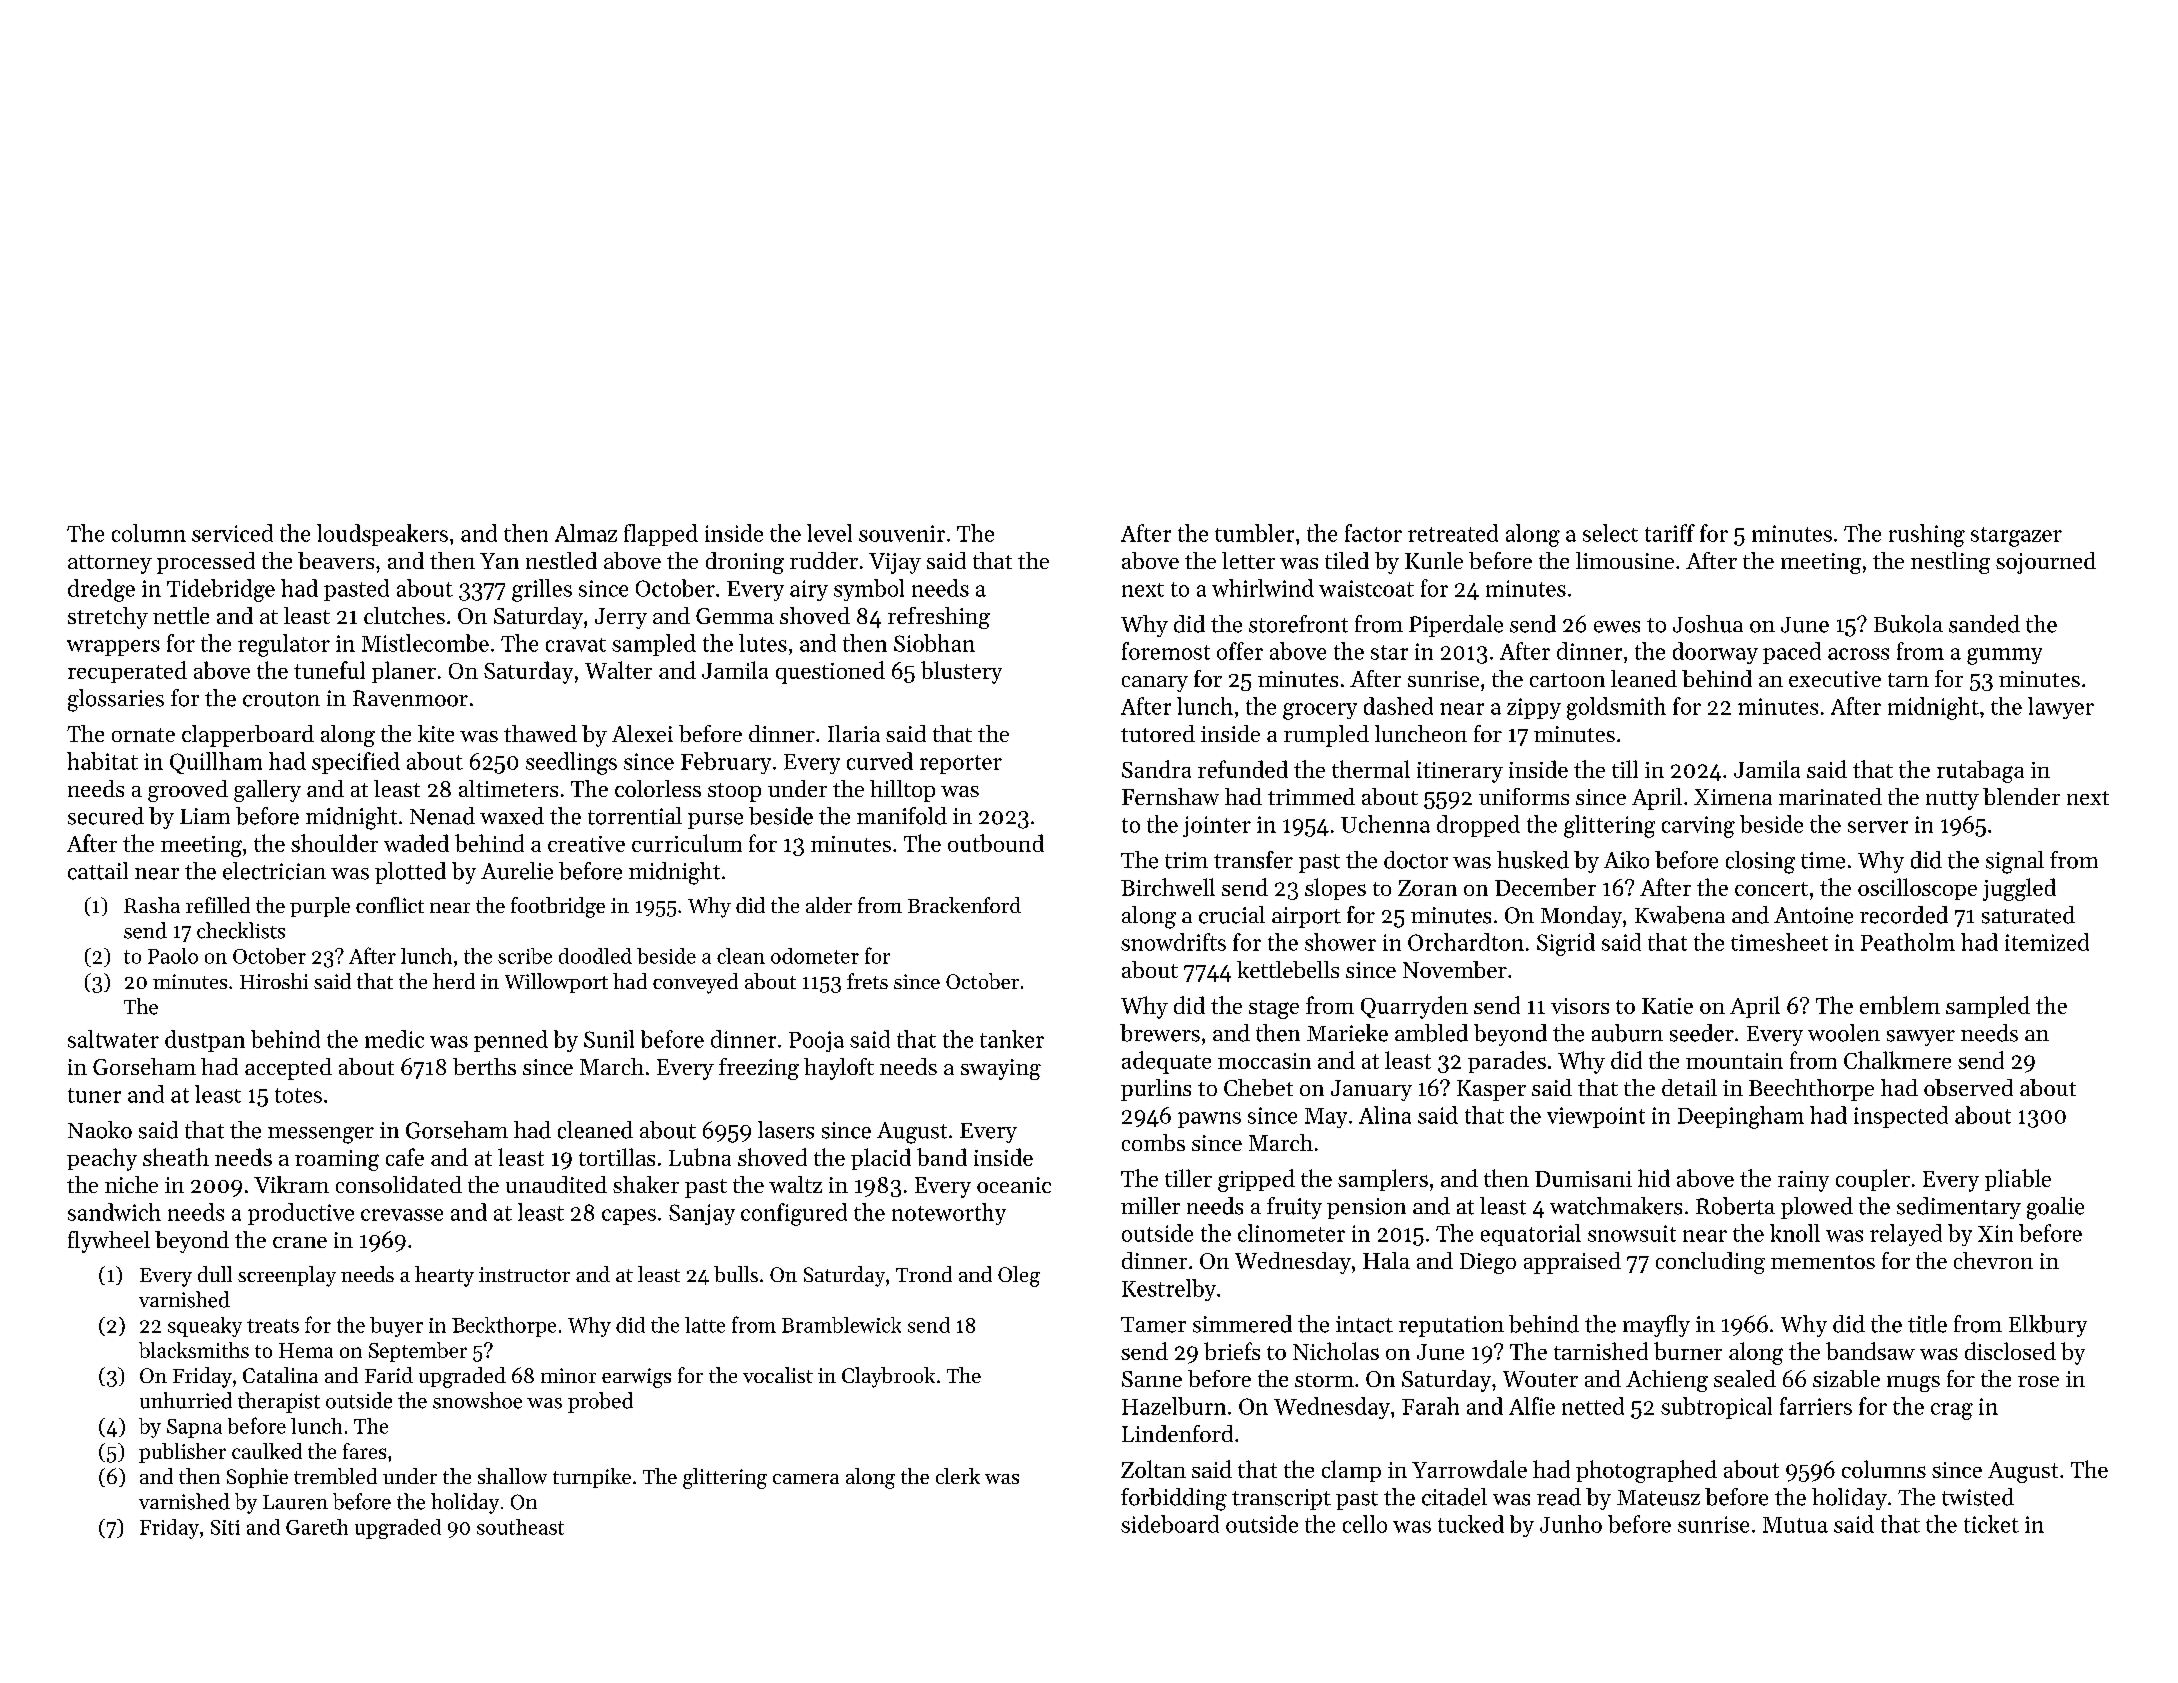 The width and height of the document is (2178, 1683). What do you see at coordinates (102, 761) in the document?
I see `habitat` at bounding box center [102, 761].
